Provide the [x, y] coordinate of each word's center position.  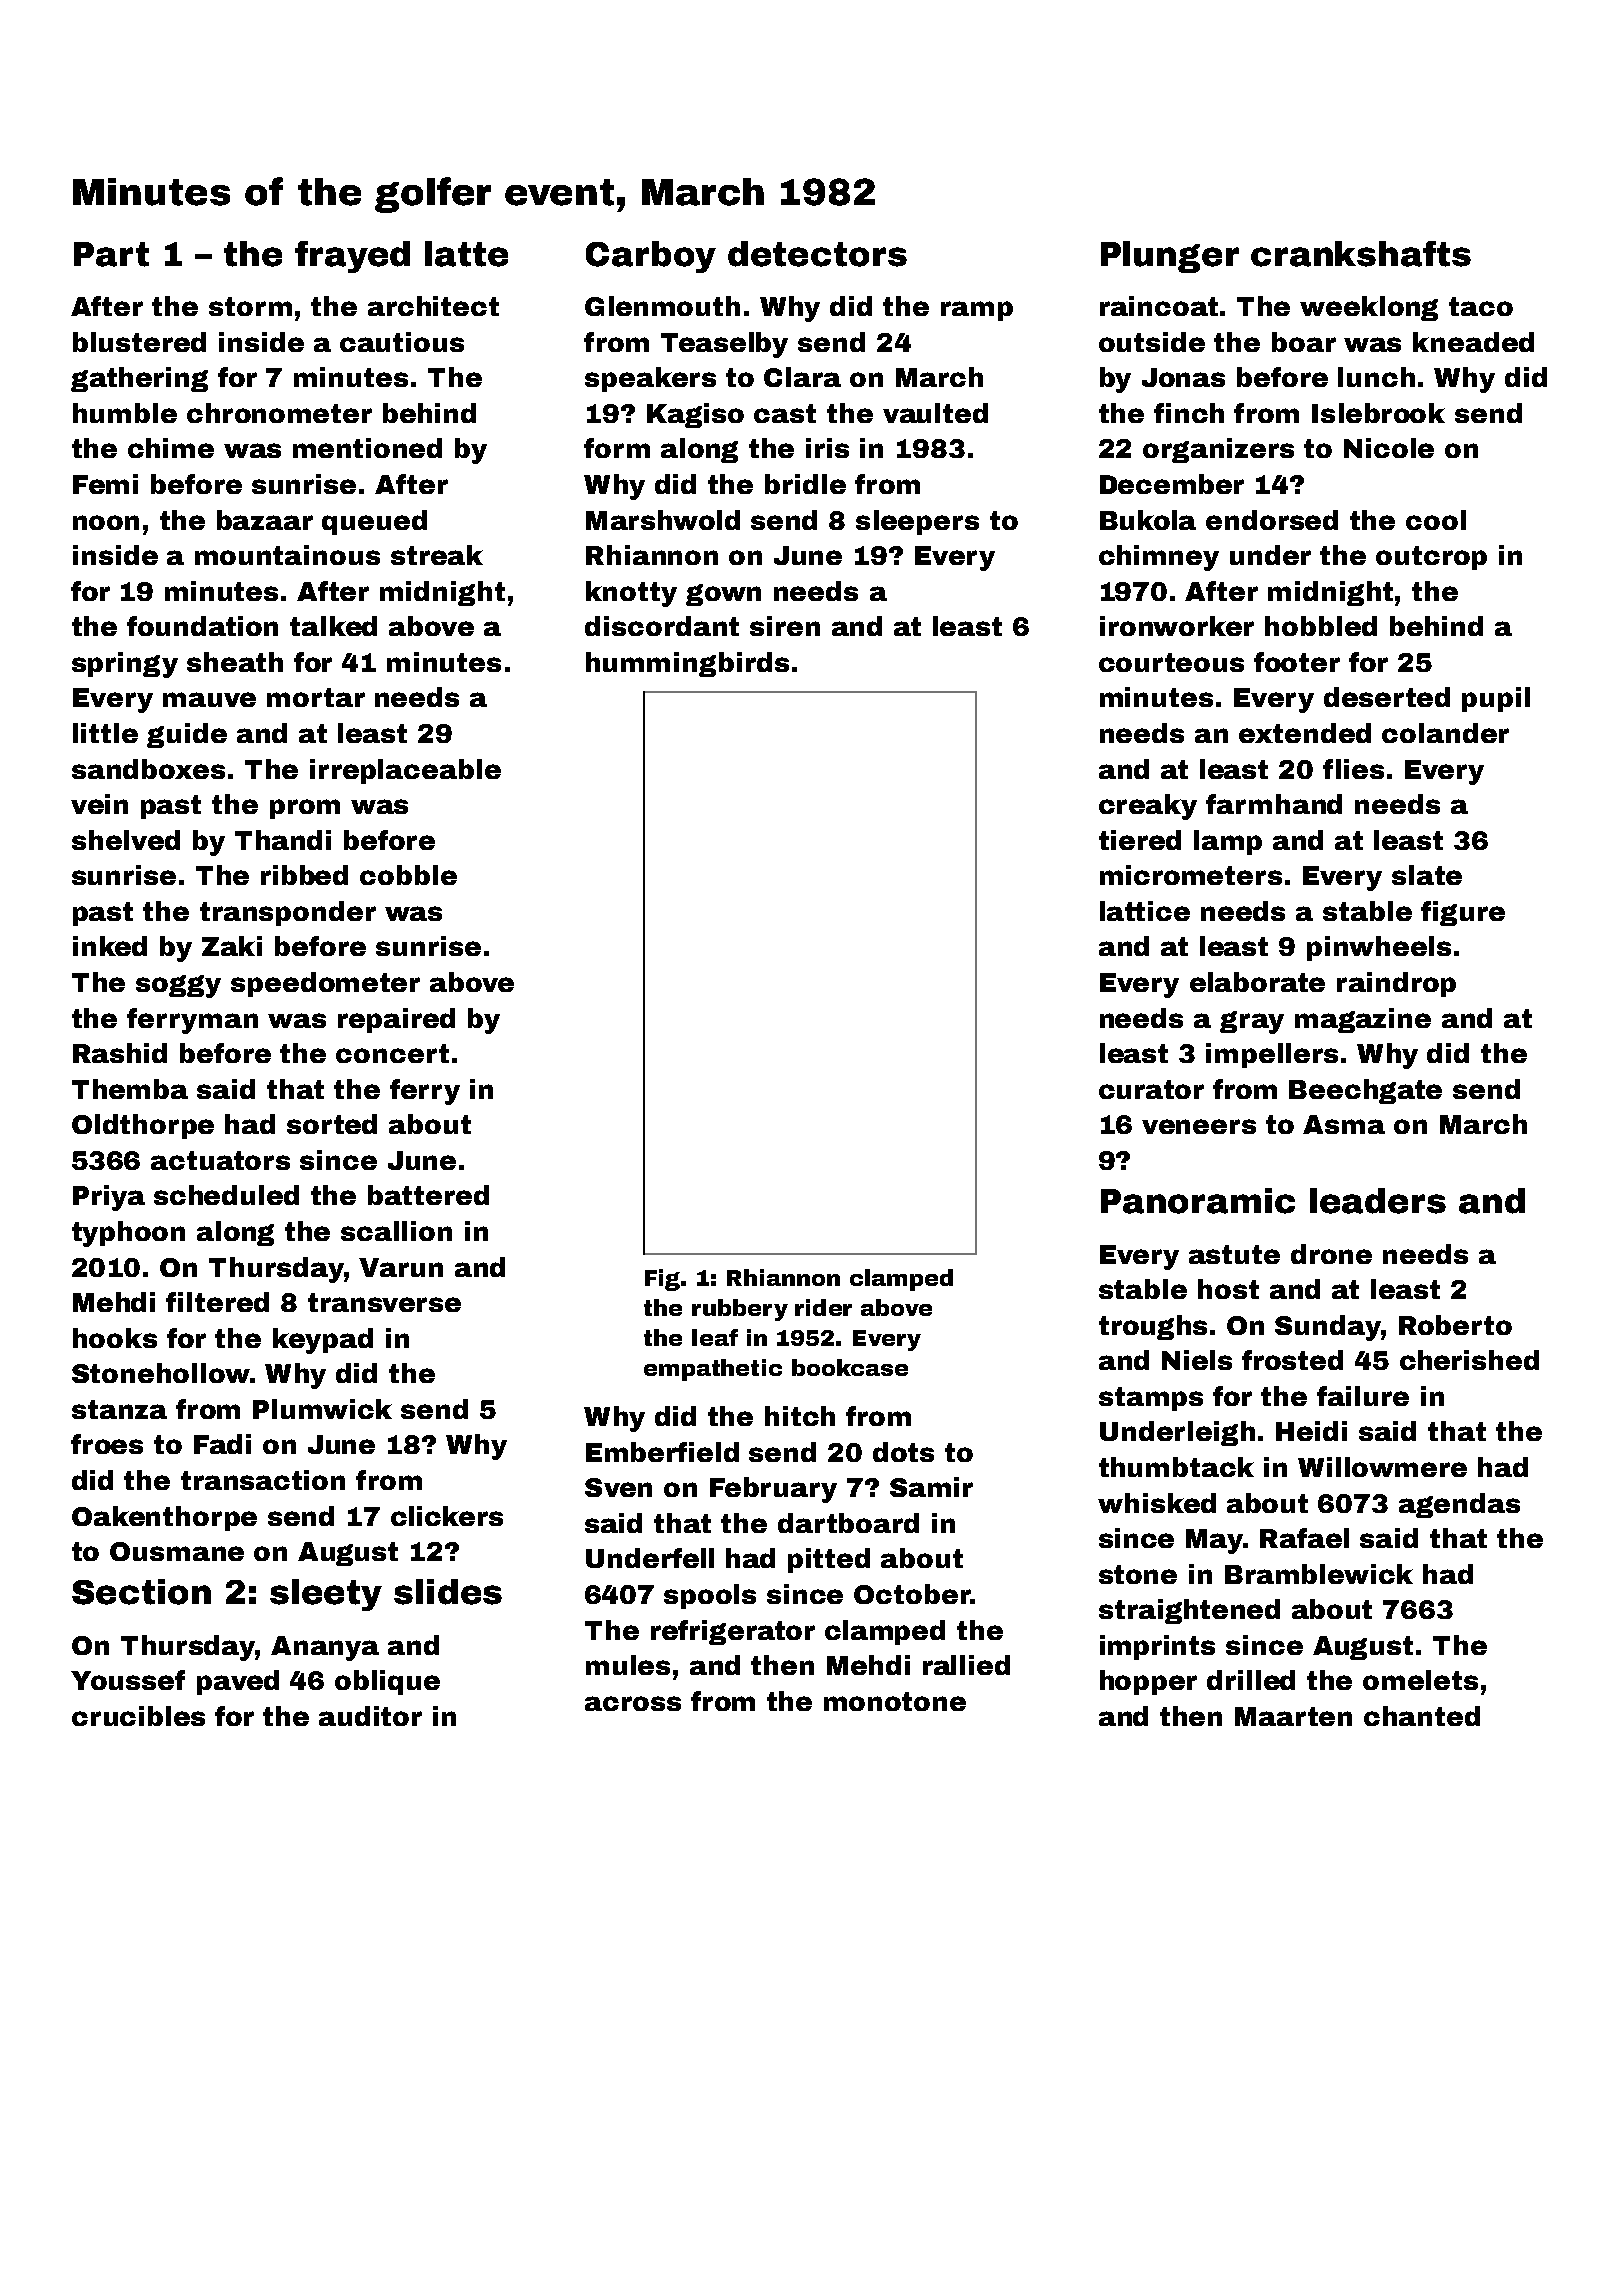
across [633, 1703]
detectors [817, 254]
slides [448, 1592]
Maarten [1293, 1716]
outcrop [1431, 558]
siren [785, 626]
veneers [1199, 1126]
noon [106, 522]
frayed [352, 257]
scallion [396, 1231]
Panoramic [1198, 1201]
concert [392, 1053]
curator [1151, 1089]
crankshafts [1361, 254]
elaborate [1257, 982]
